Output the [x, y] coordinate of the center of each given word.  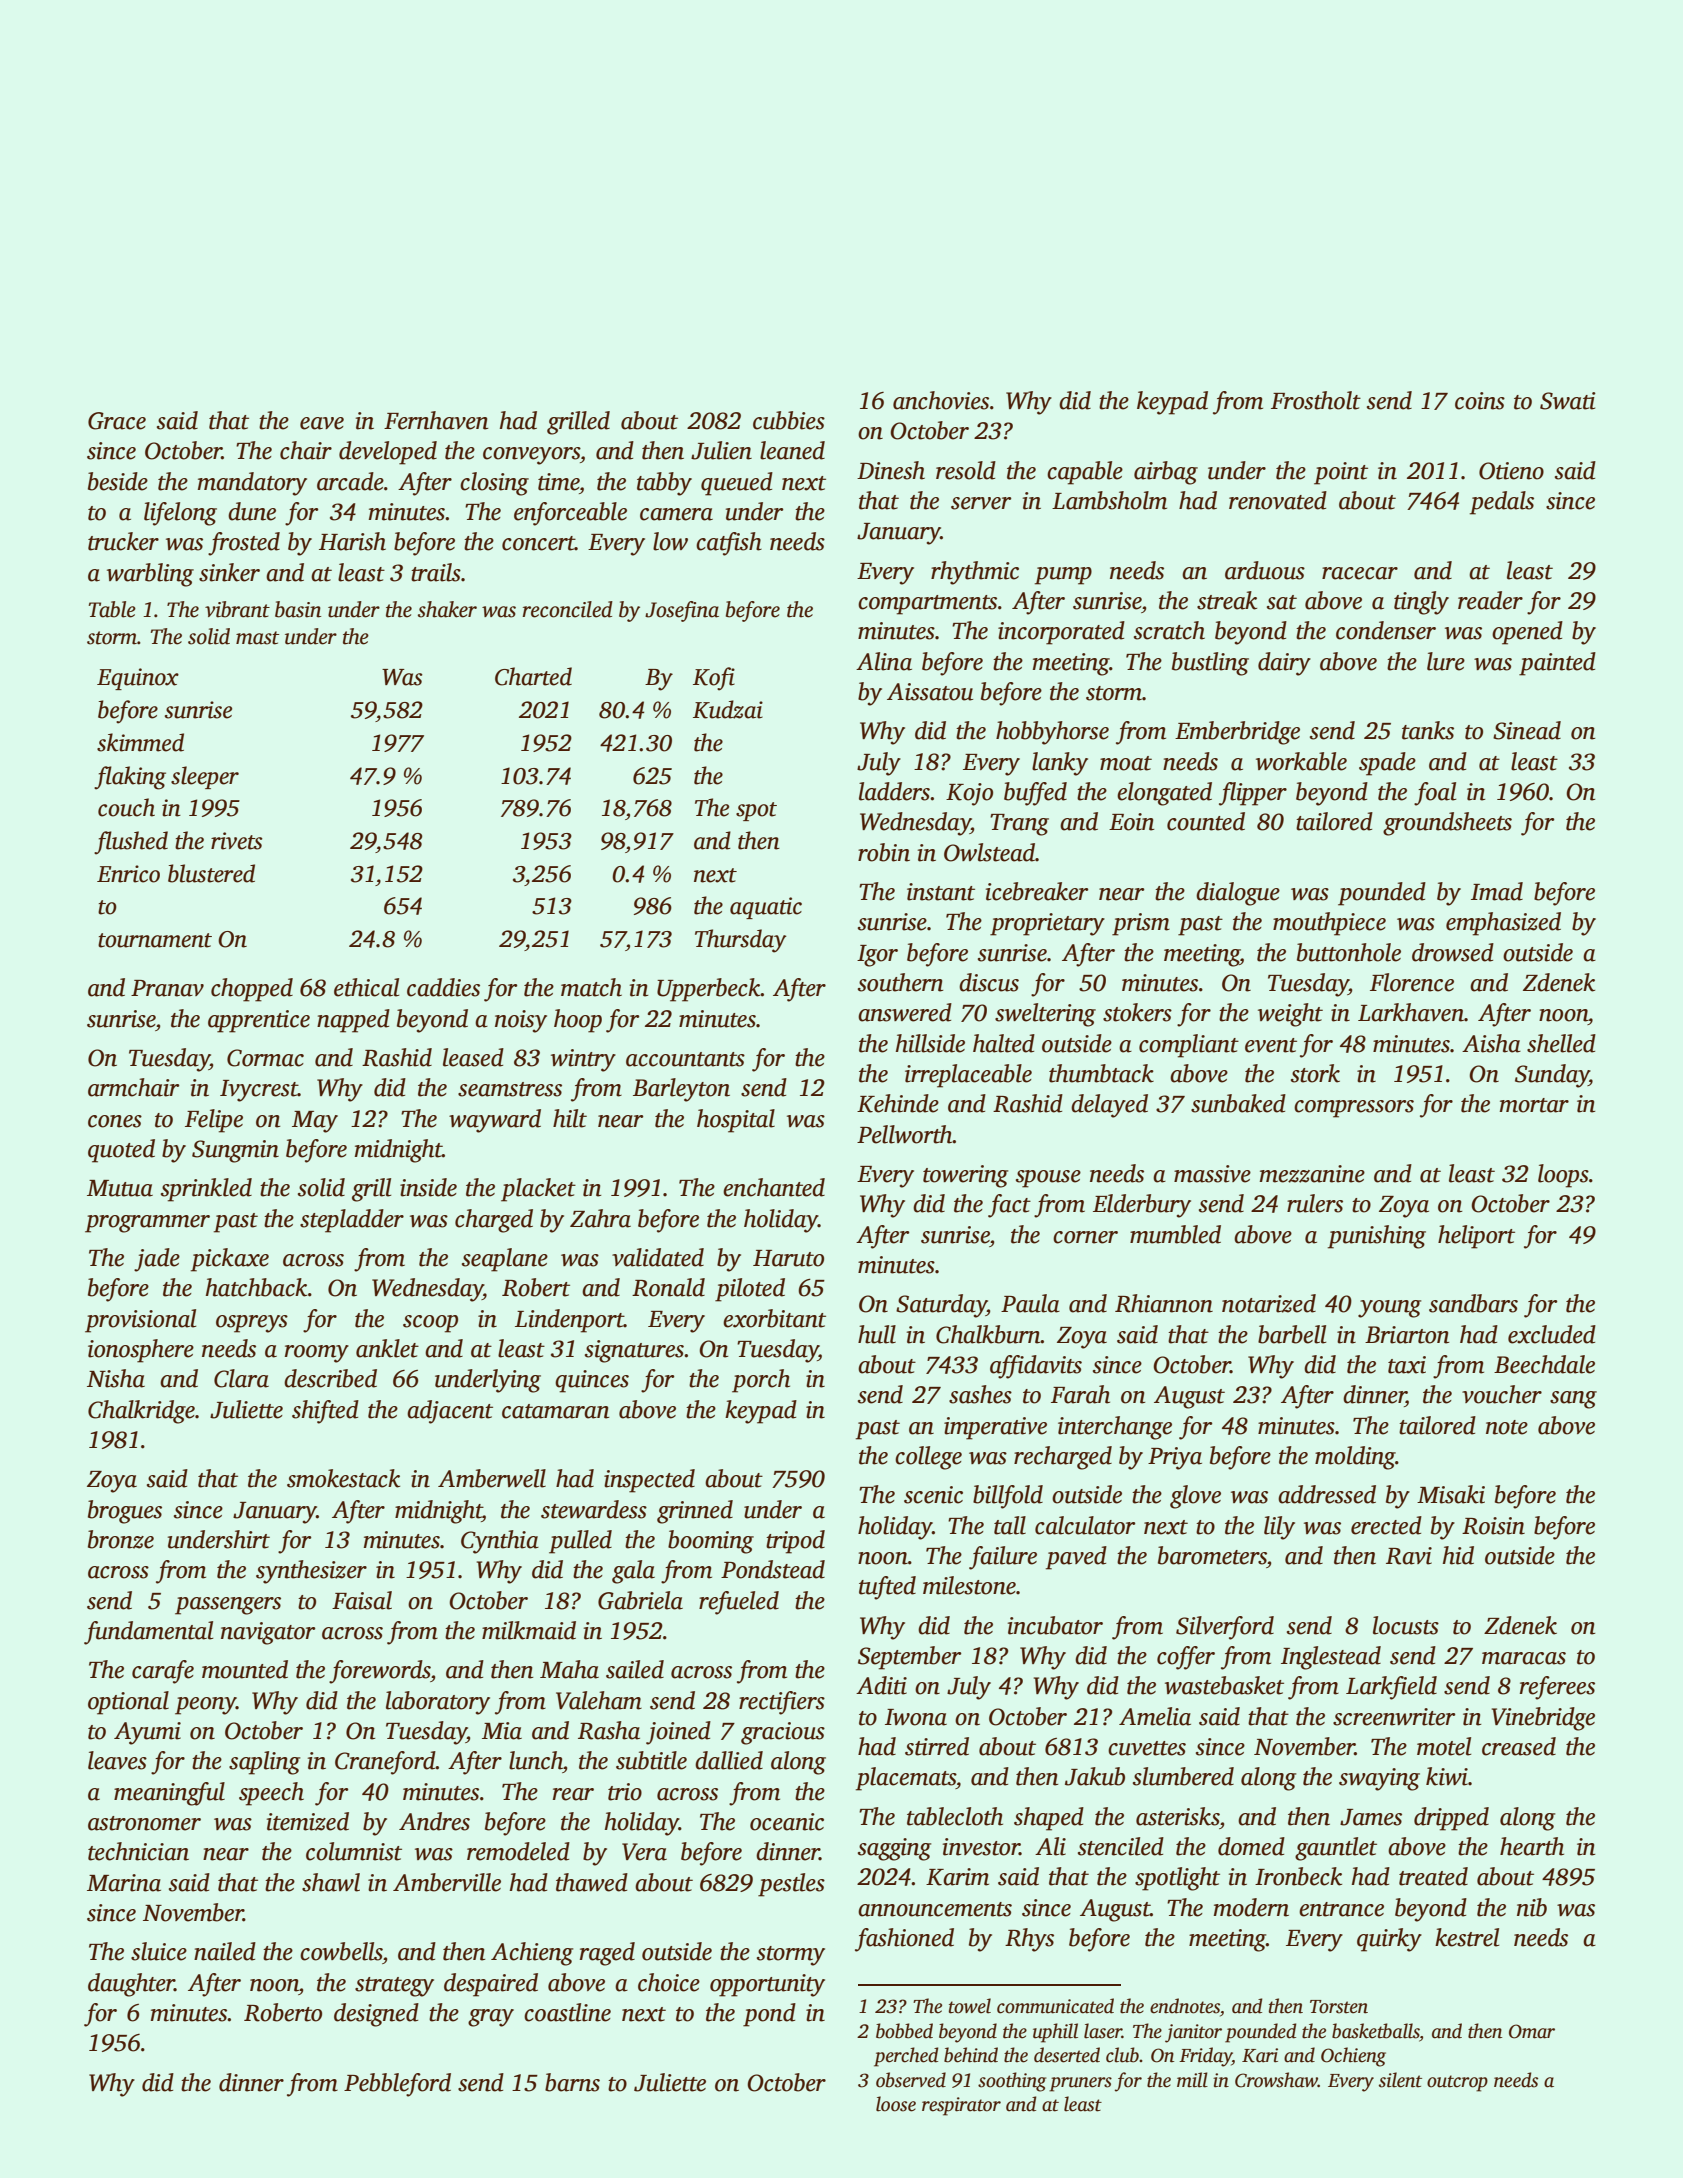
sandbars [1473, 1303]
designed [376, 2015]
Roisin [1493, 1526]
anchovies [941, 400]
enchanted [774, 1187]
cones [115, 1121]
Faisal [362, 1600]
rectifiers [782, 1703]
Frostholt [1316, 400]
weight [1290, 1015]
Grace [117, 421]
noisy [521, 1021]
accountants [685, 1059]
